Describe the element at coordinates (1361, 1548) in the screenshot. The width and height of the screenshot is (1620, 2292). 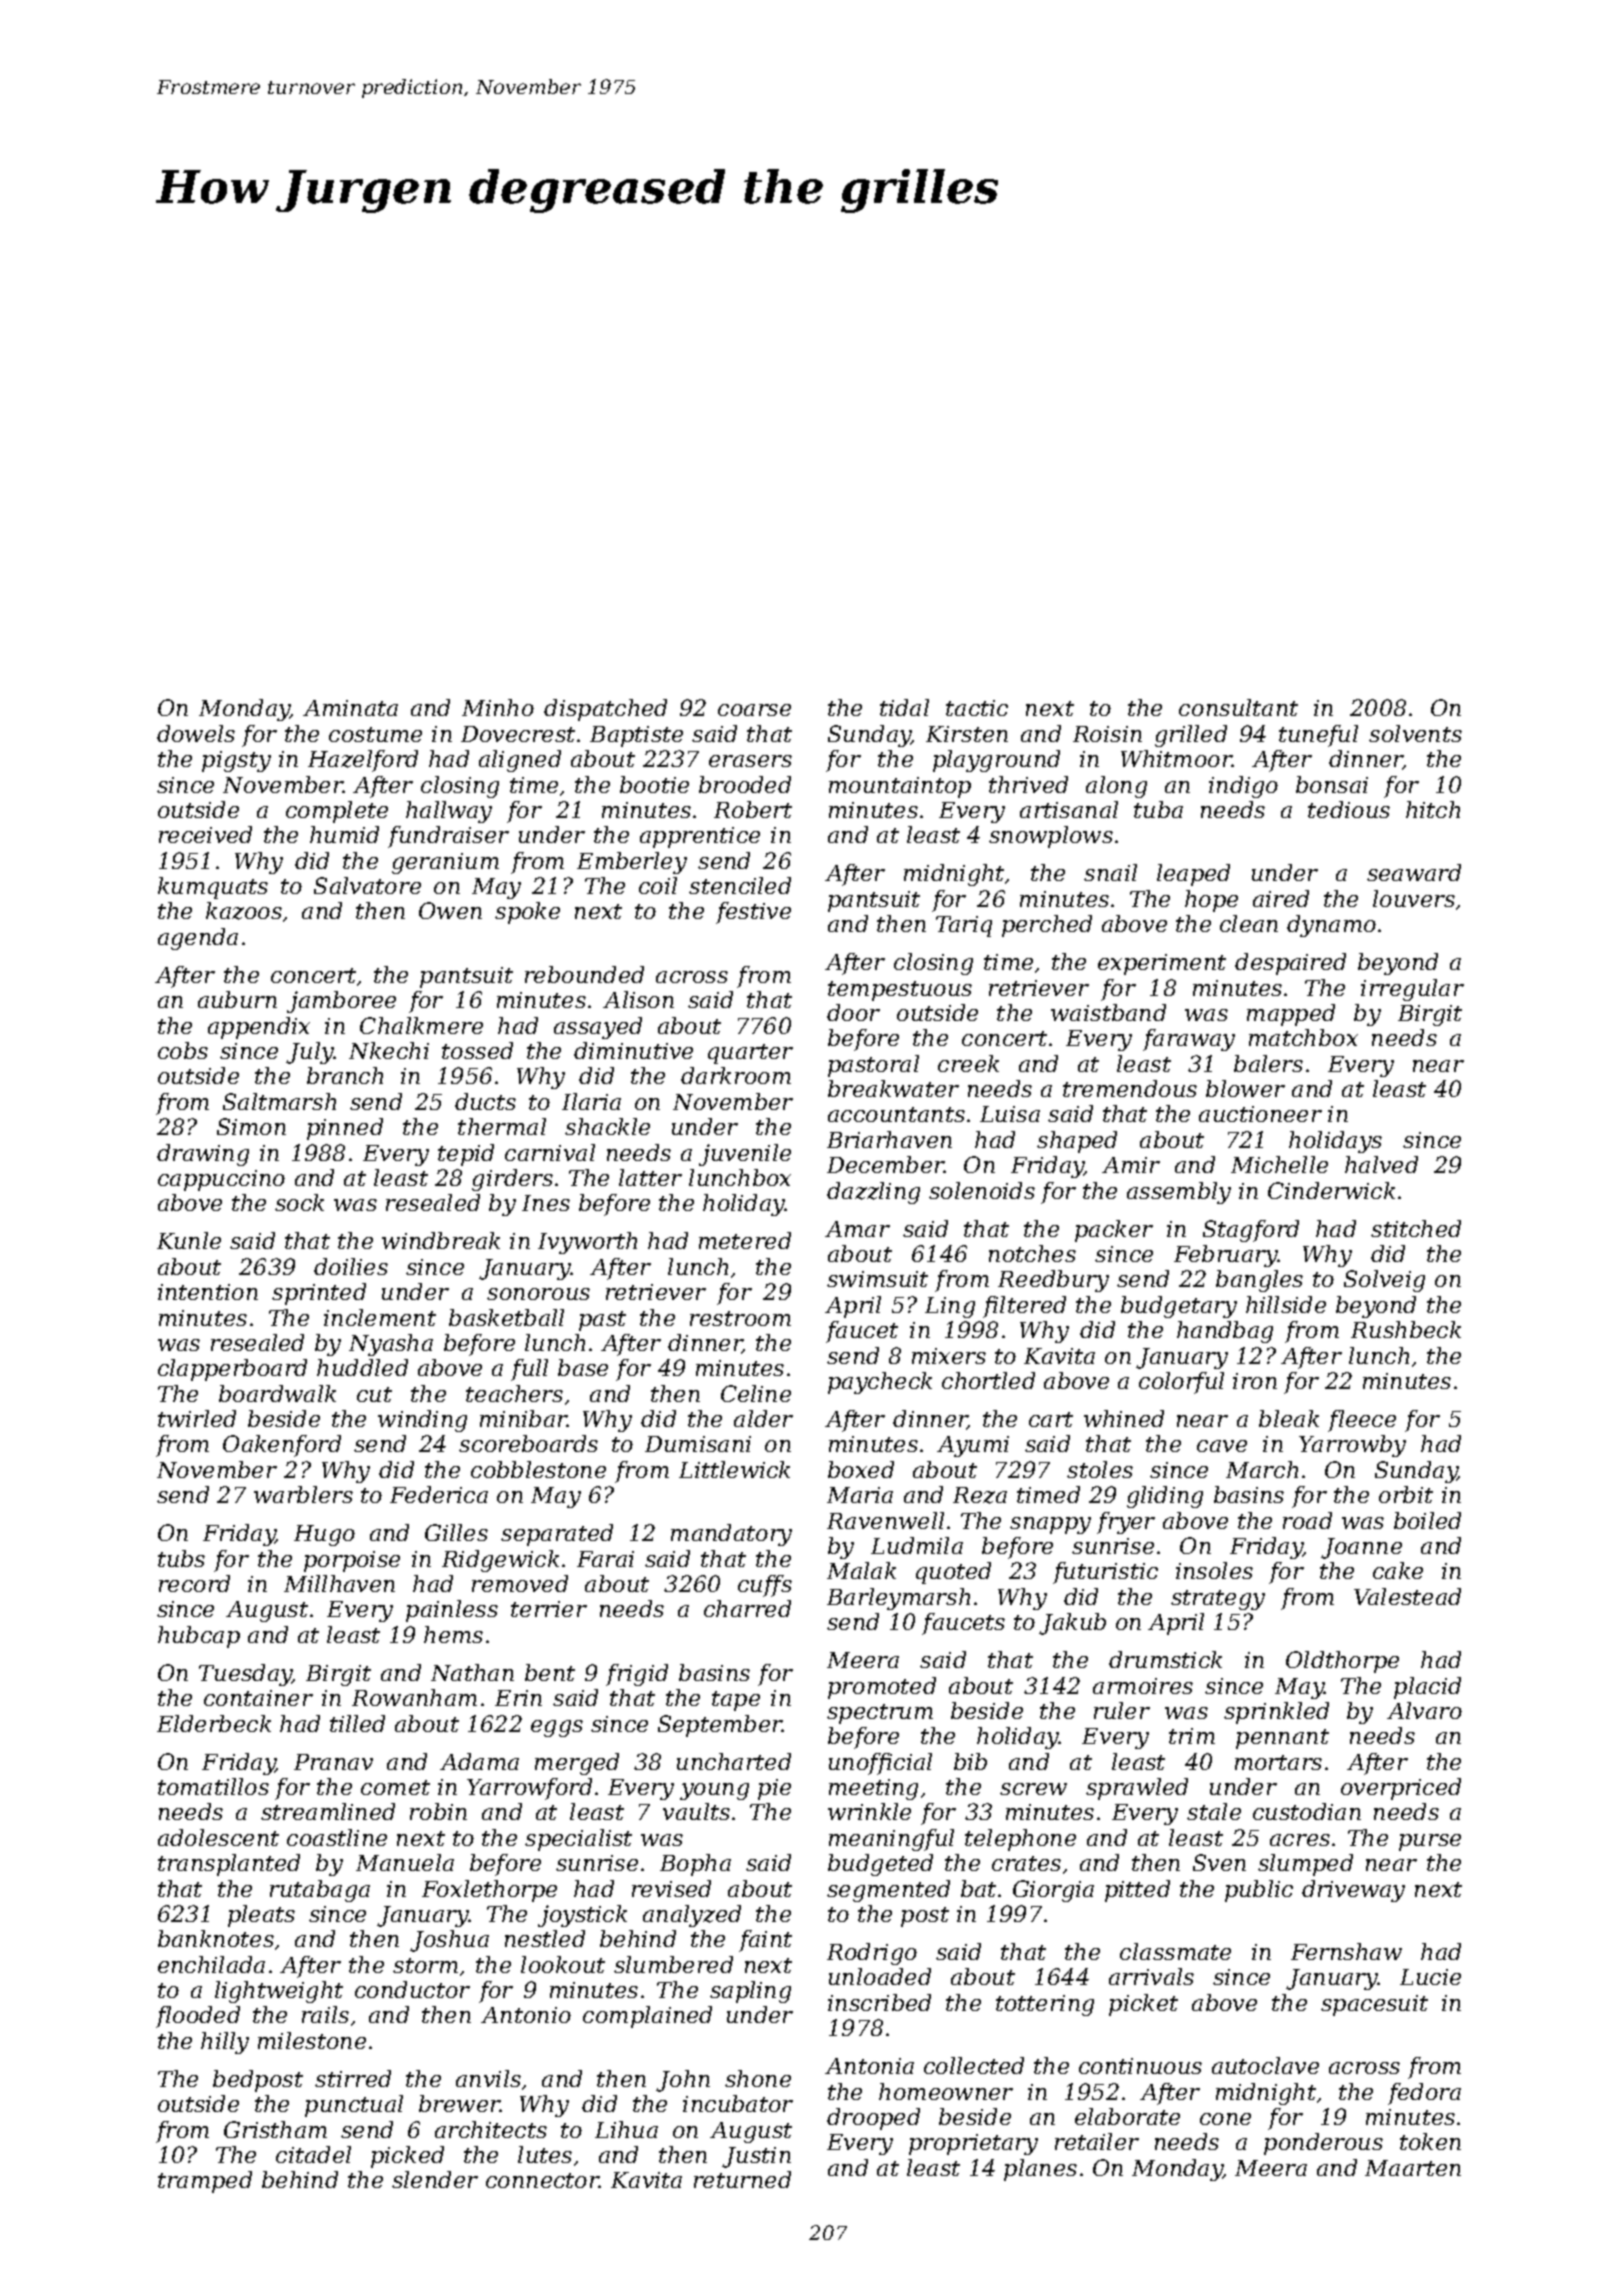
I see `Joanne` at that location.
